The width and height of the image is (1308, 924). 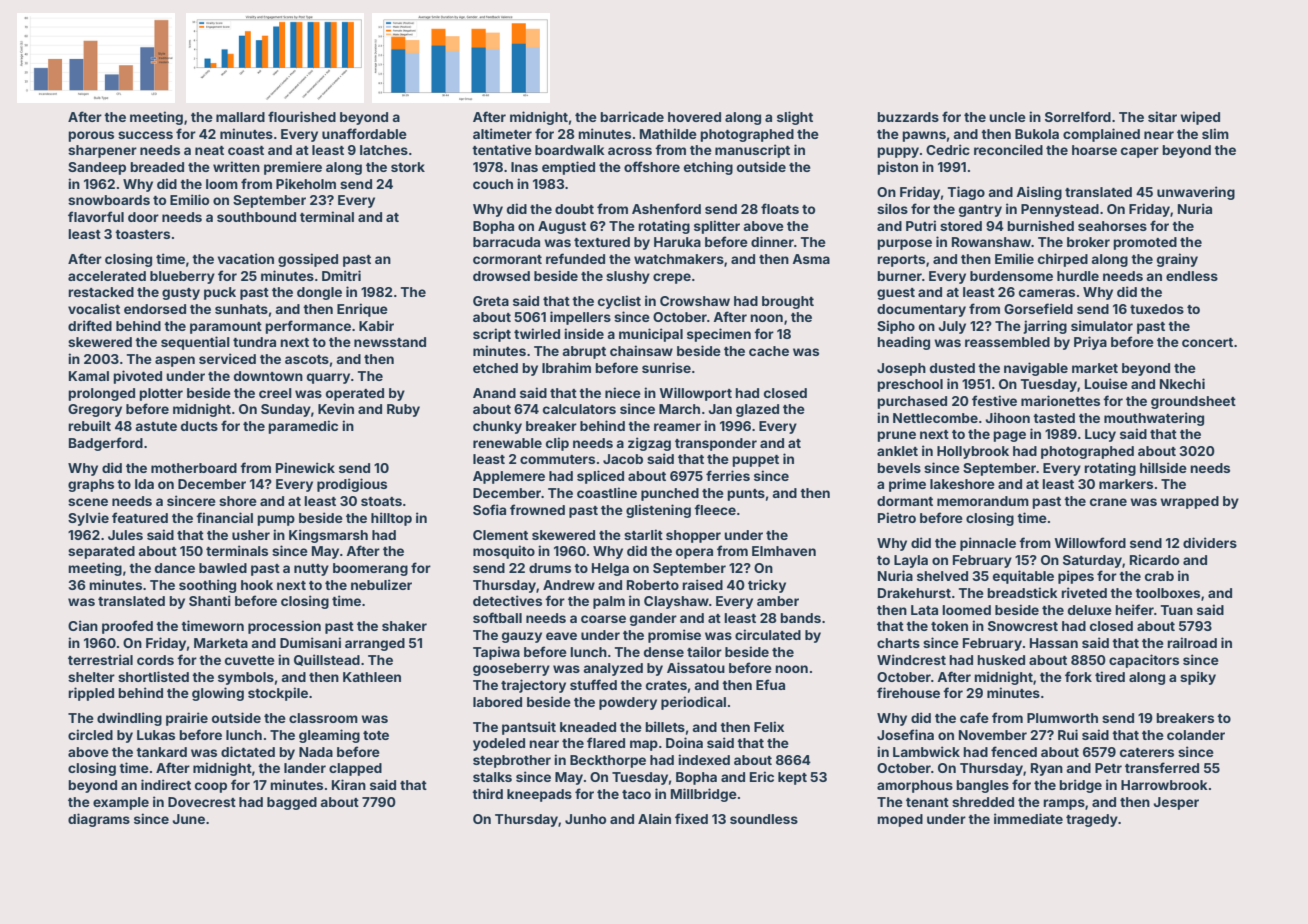 I want to click on Junho, so click(x=585, y=819).
